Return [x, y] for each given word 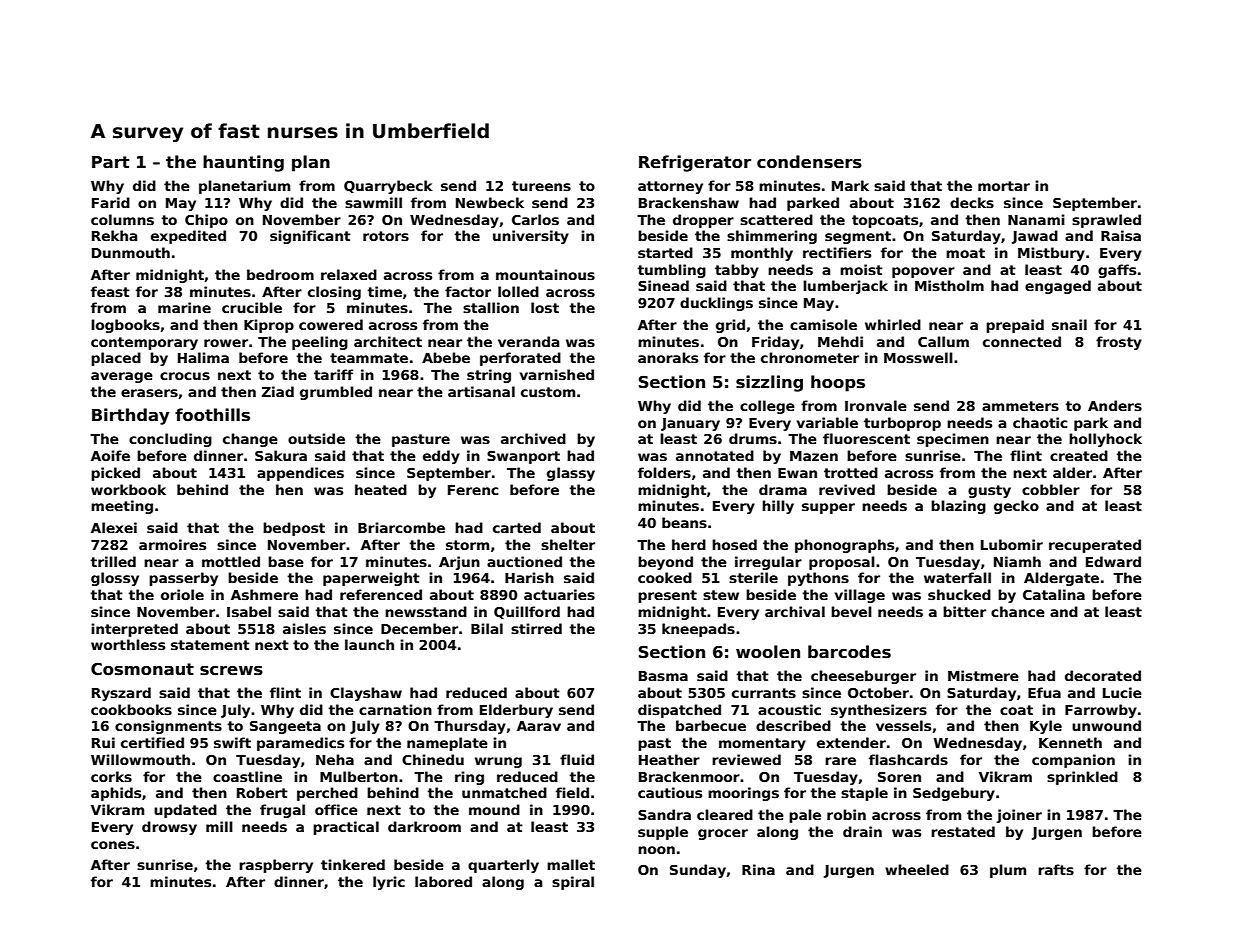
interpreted [134, 630]
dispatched [679, 711]
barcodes [849, 652]
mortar [1004, 186]
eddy [441, 457]
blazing [958, 507]
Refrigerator [695, 163]
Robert [262, 792]
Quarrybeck [388, 187]
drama [783, 489]
